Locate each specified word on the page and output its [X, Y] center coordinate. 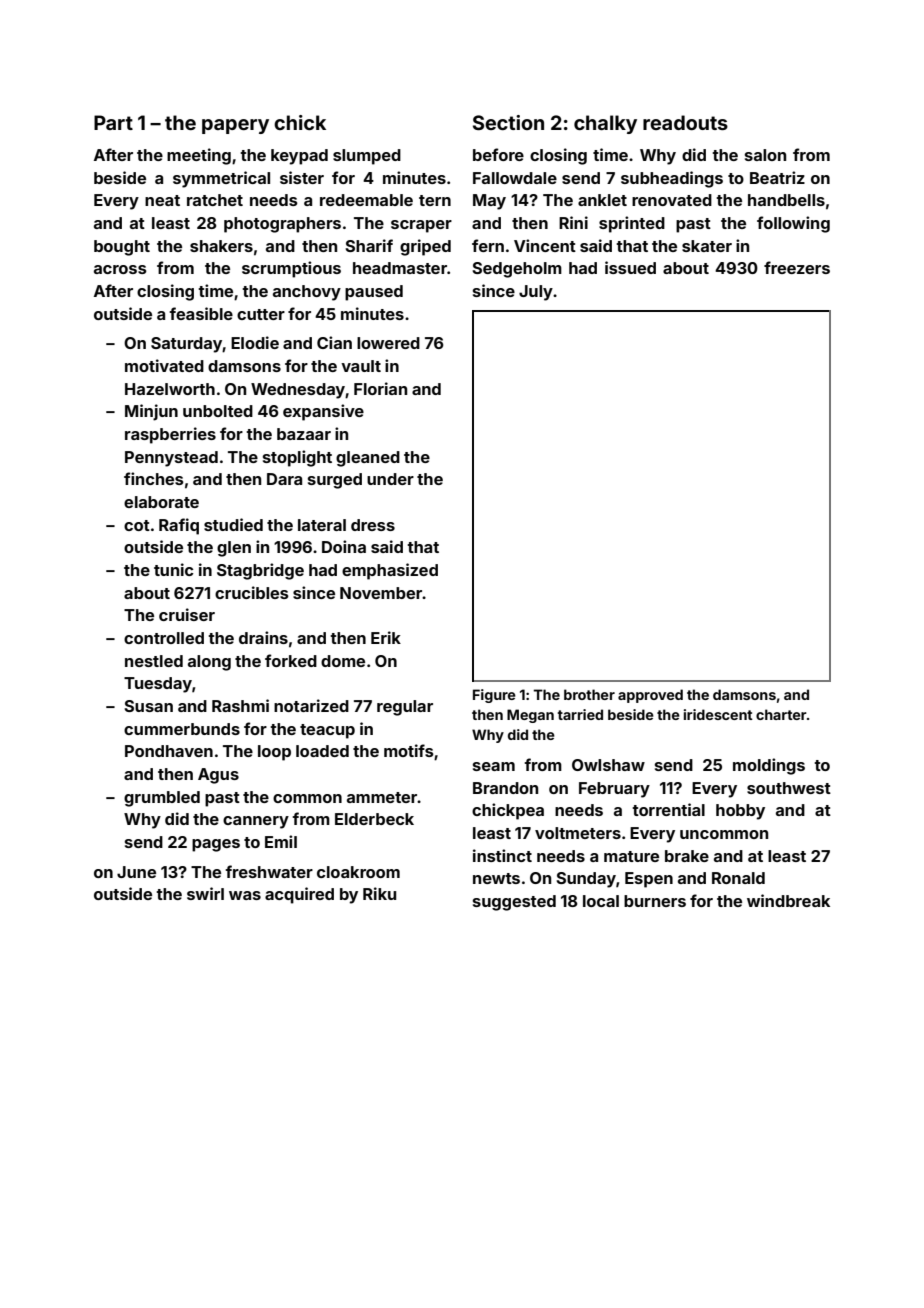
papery [235, 126]
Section [508, 122]
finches [154, 478]
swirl [205, 893]
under [390, 479]
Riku [379, 893]
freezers [797, 267]
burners [655, 901]
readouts [685, 122]
